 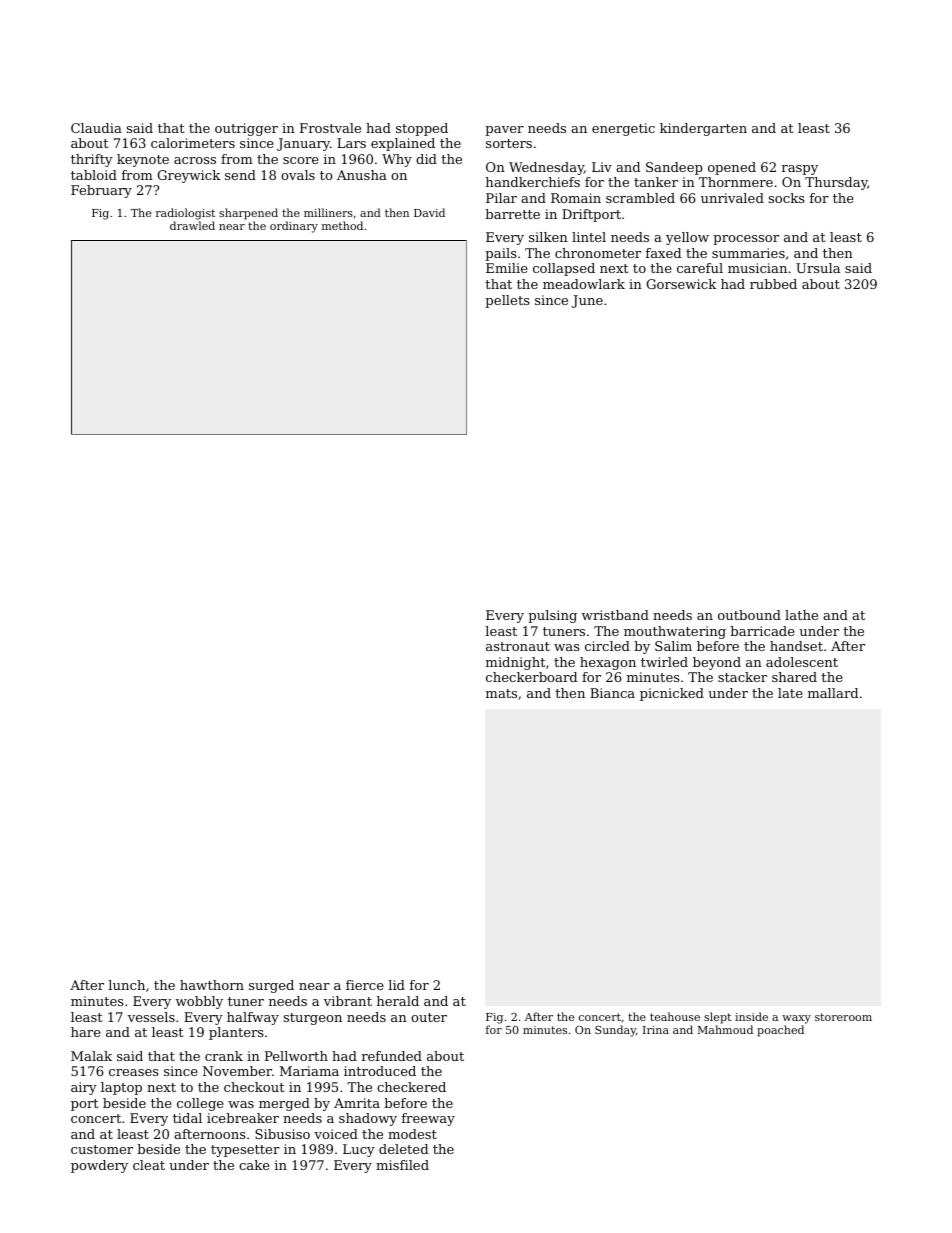 I want to click on energetic, so click(x=623, y=129).
